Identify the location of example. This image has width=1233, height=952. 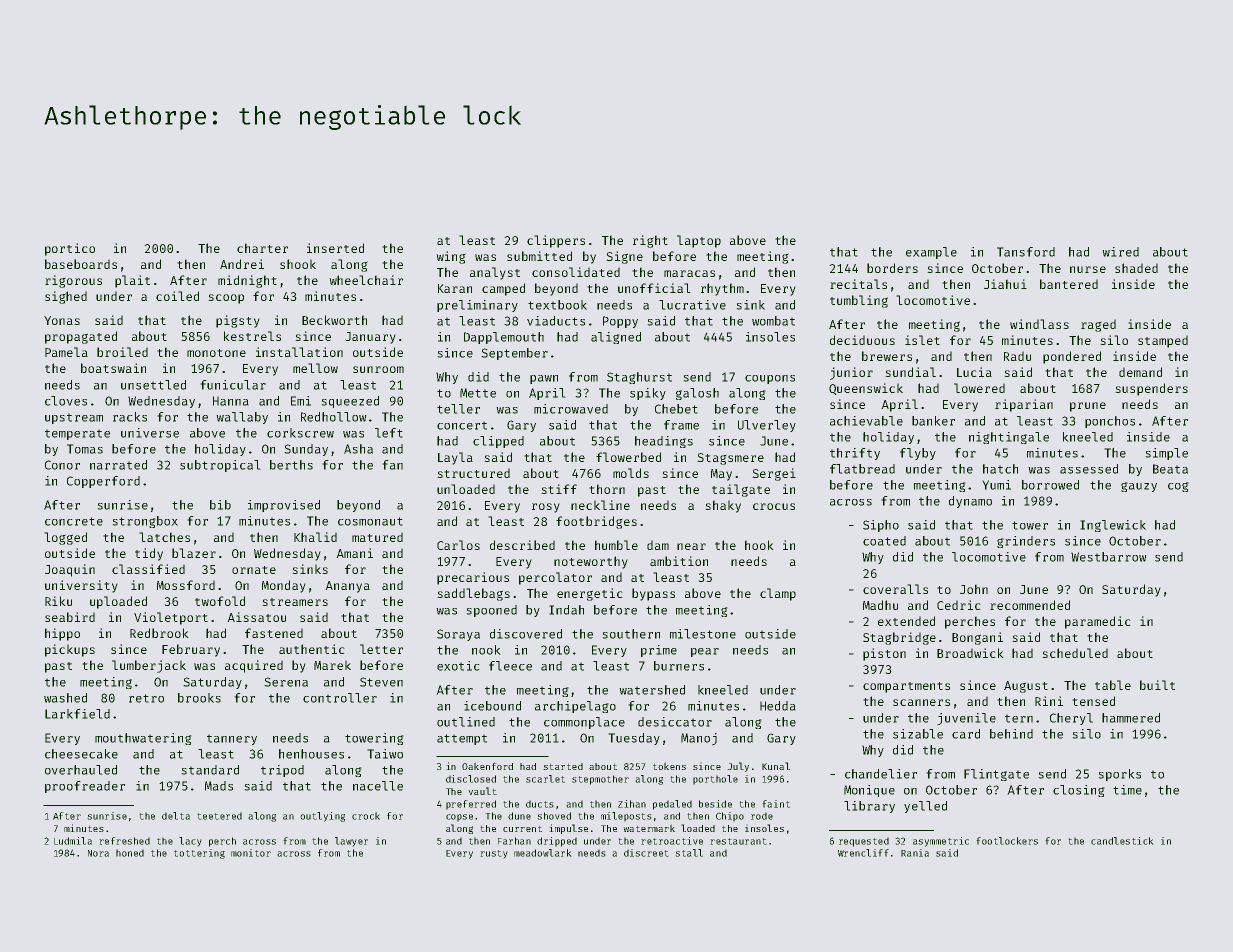
(931, 253).
